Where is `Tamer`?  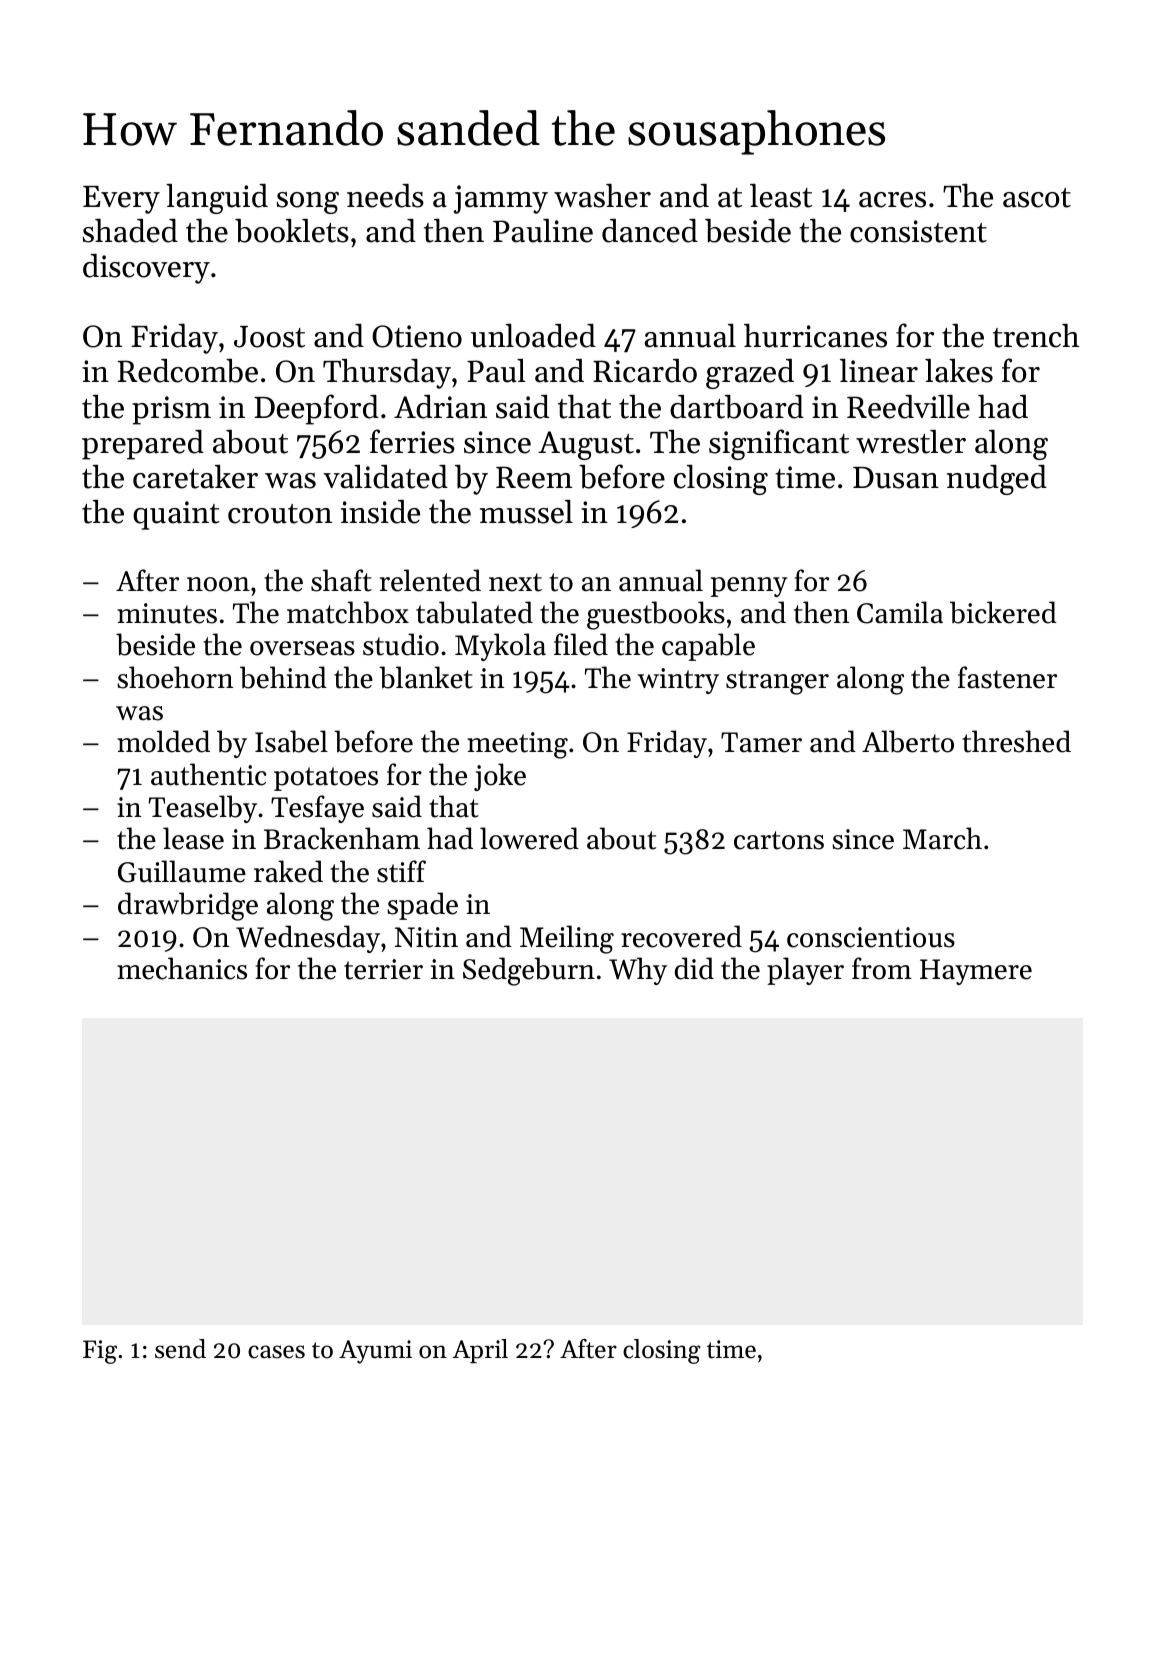 Tamer is located at coordinates (761, 742).
